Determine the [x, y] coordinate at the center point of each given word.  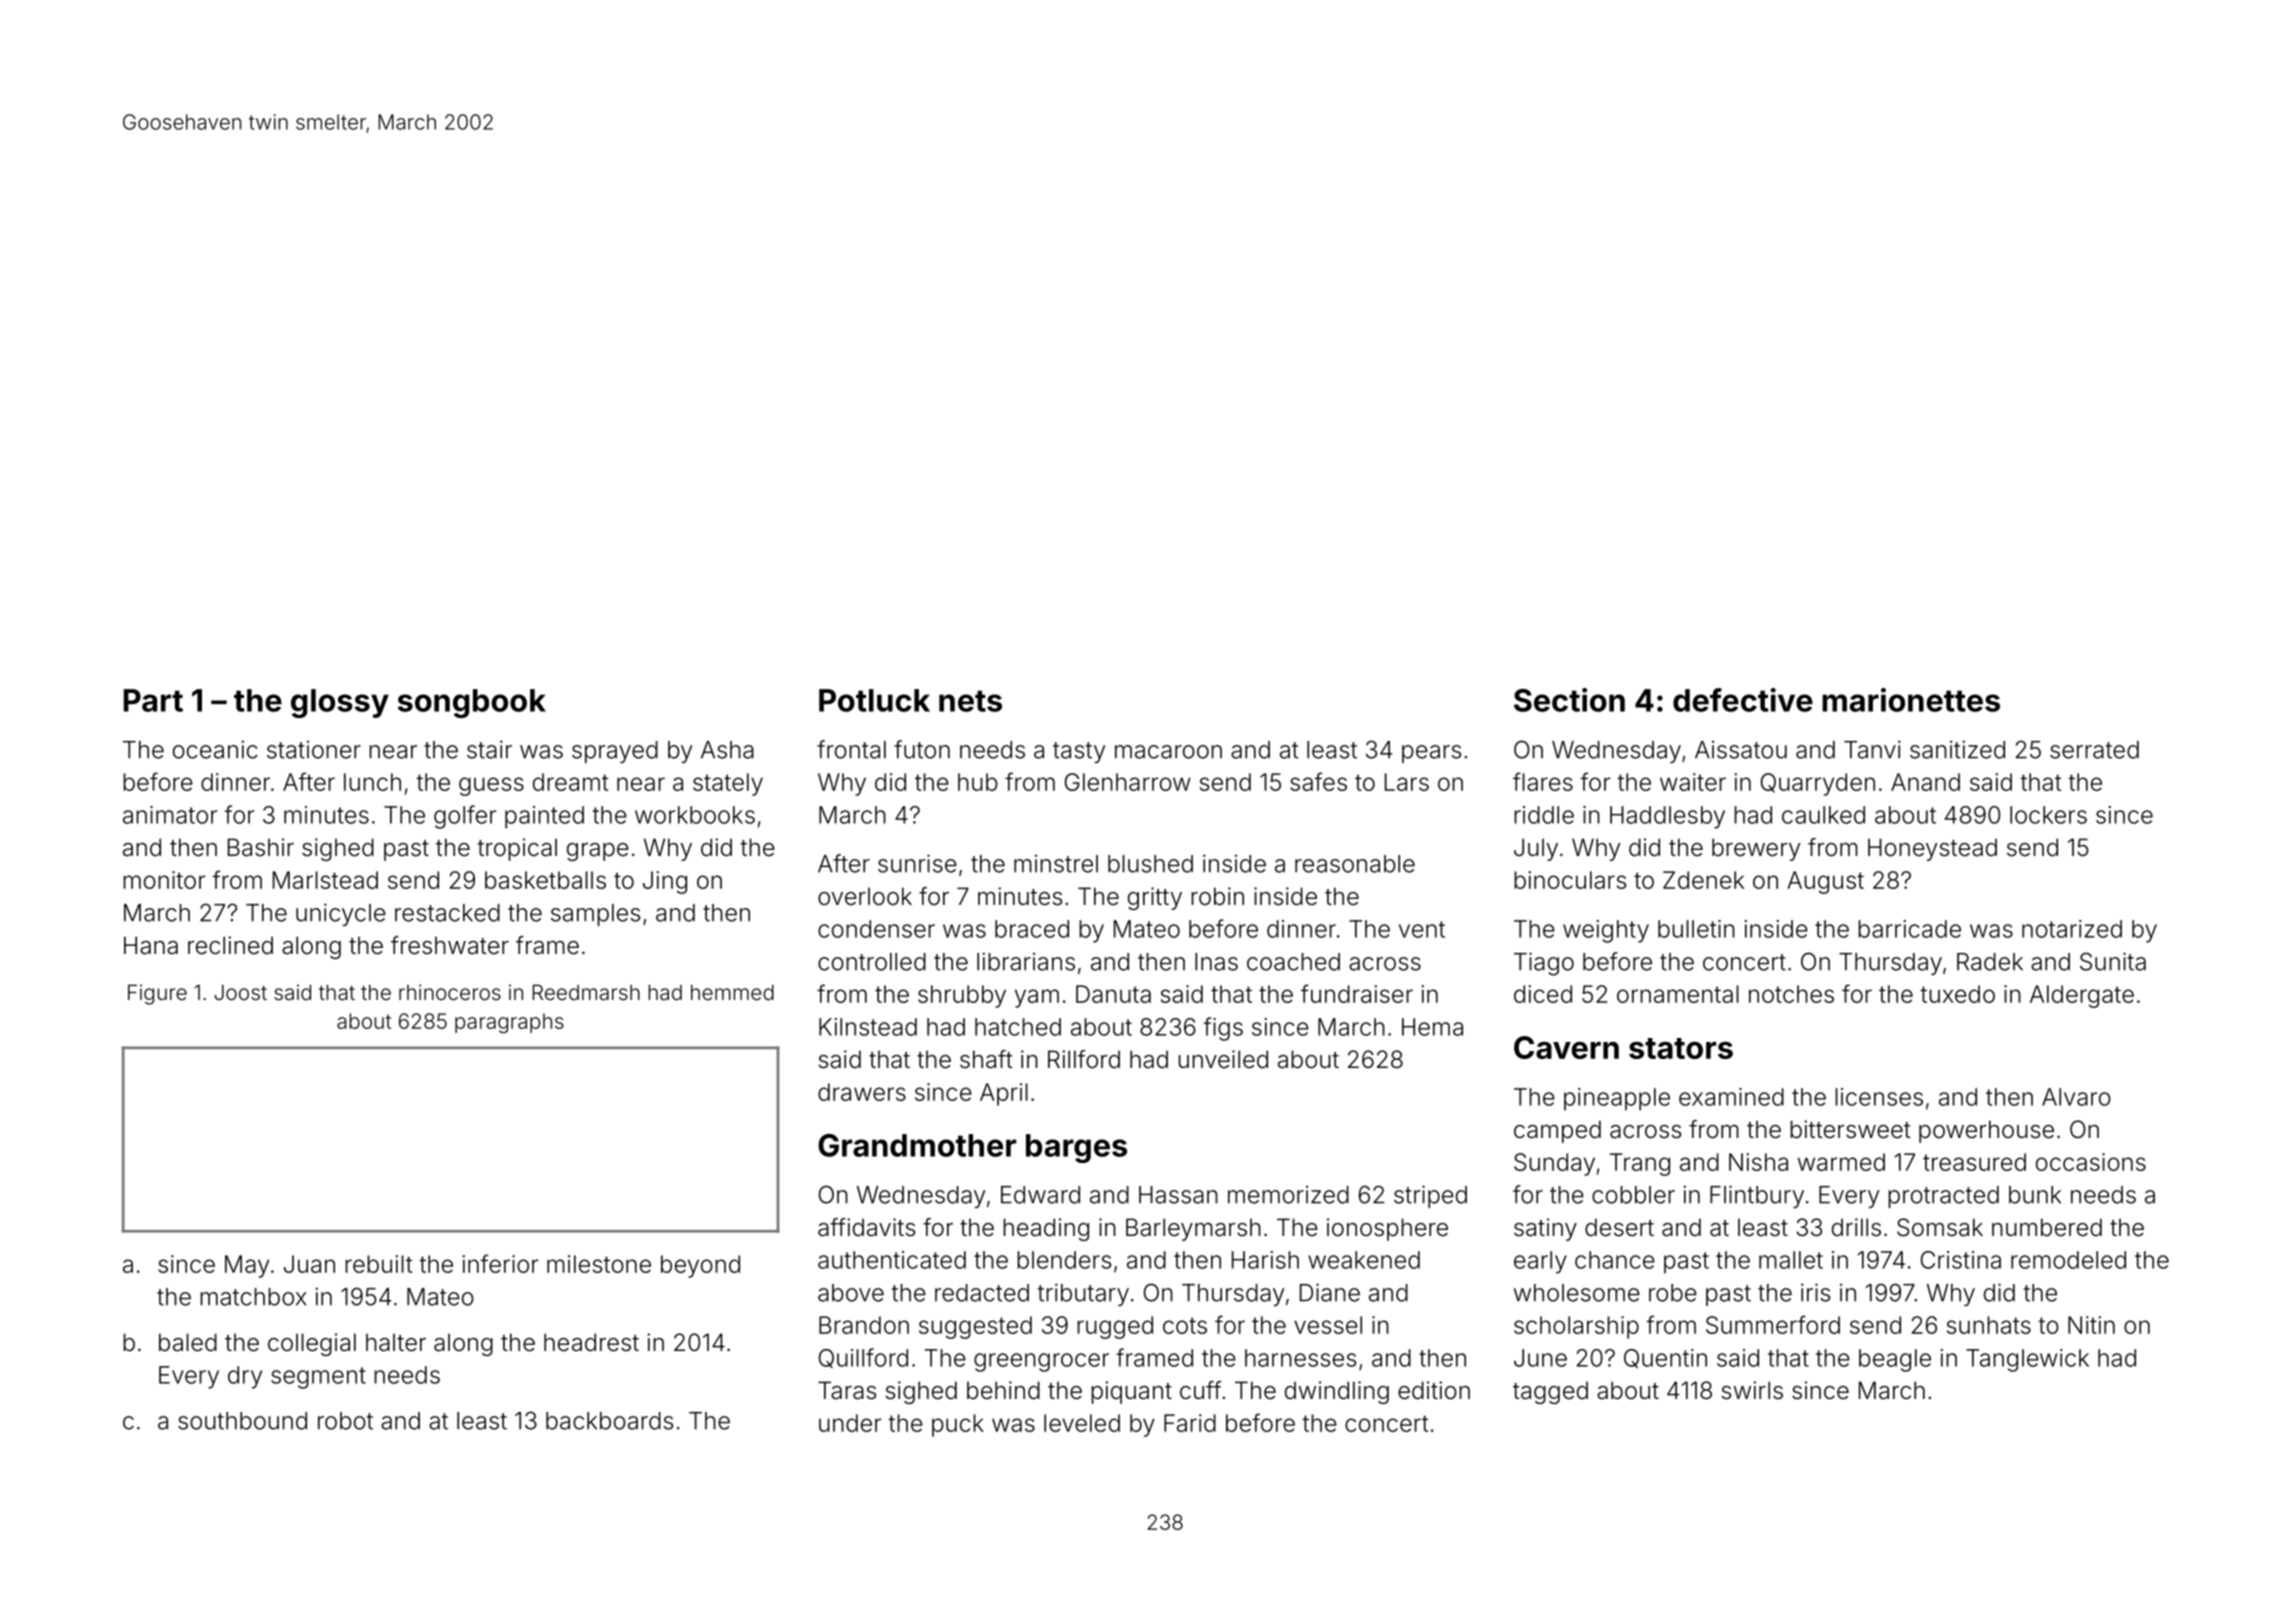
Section [1569, 700]
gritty [1155, 898]
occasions [2091, 1162]
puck [958, 1425]
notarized [2072, 929]
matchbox [253, 1297]
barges [1076, 1148]
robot [345, 1421]
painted [544, 817]
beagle [1895, 1360]
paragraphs [509, 1023]
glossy [340, 703]
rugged [1115, 1327]
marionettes [1911, 700]
